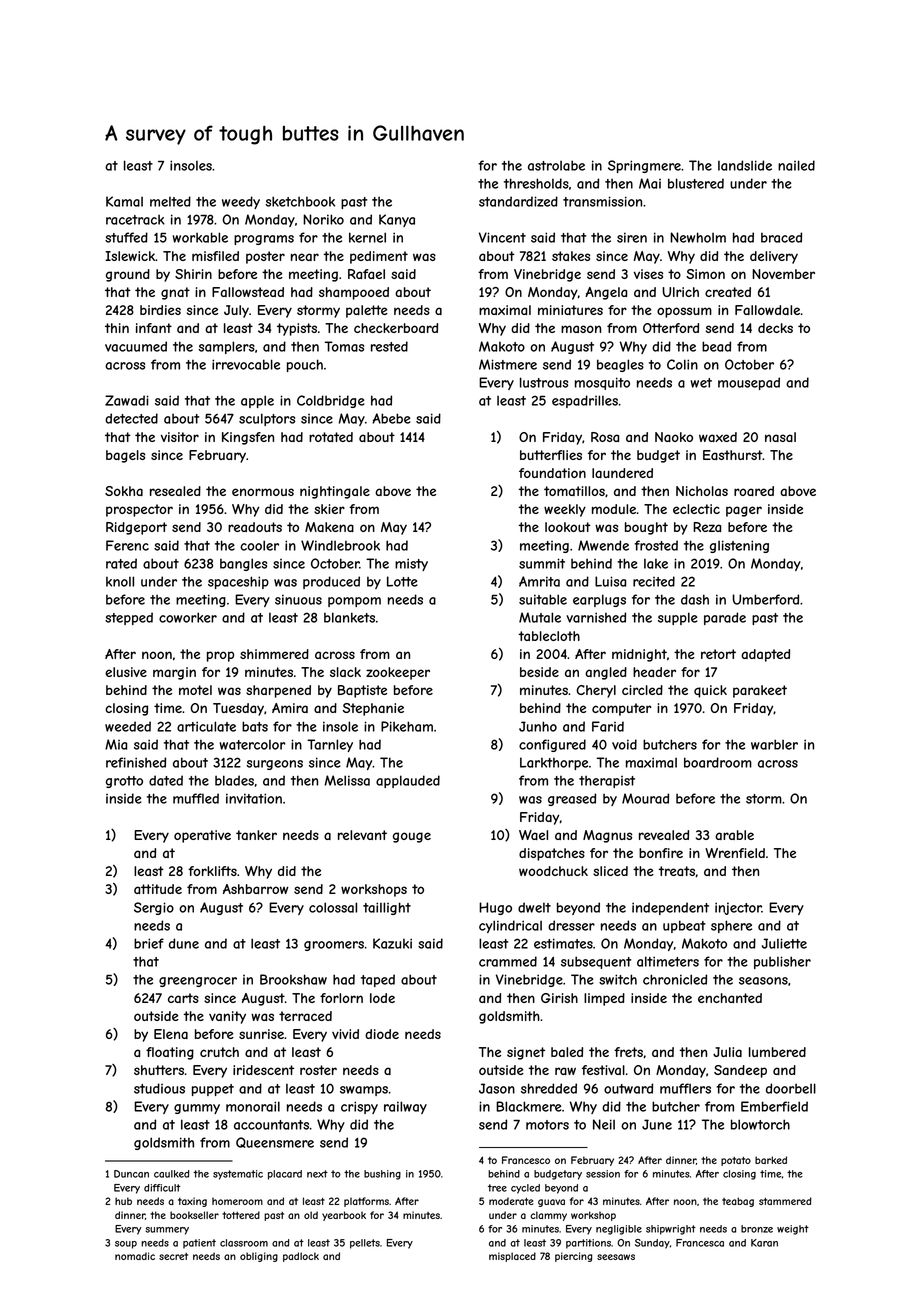  I want to click on Kanya, so click(397, 220).
